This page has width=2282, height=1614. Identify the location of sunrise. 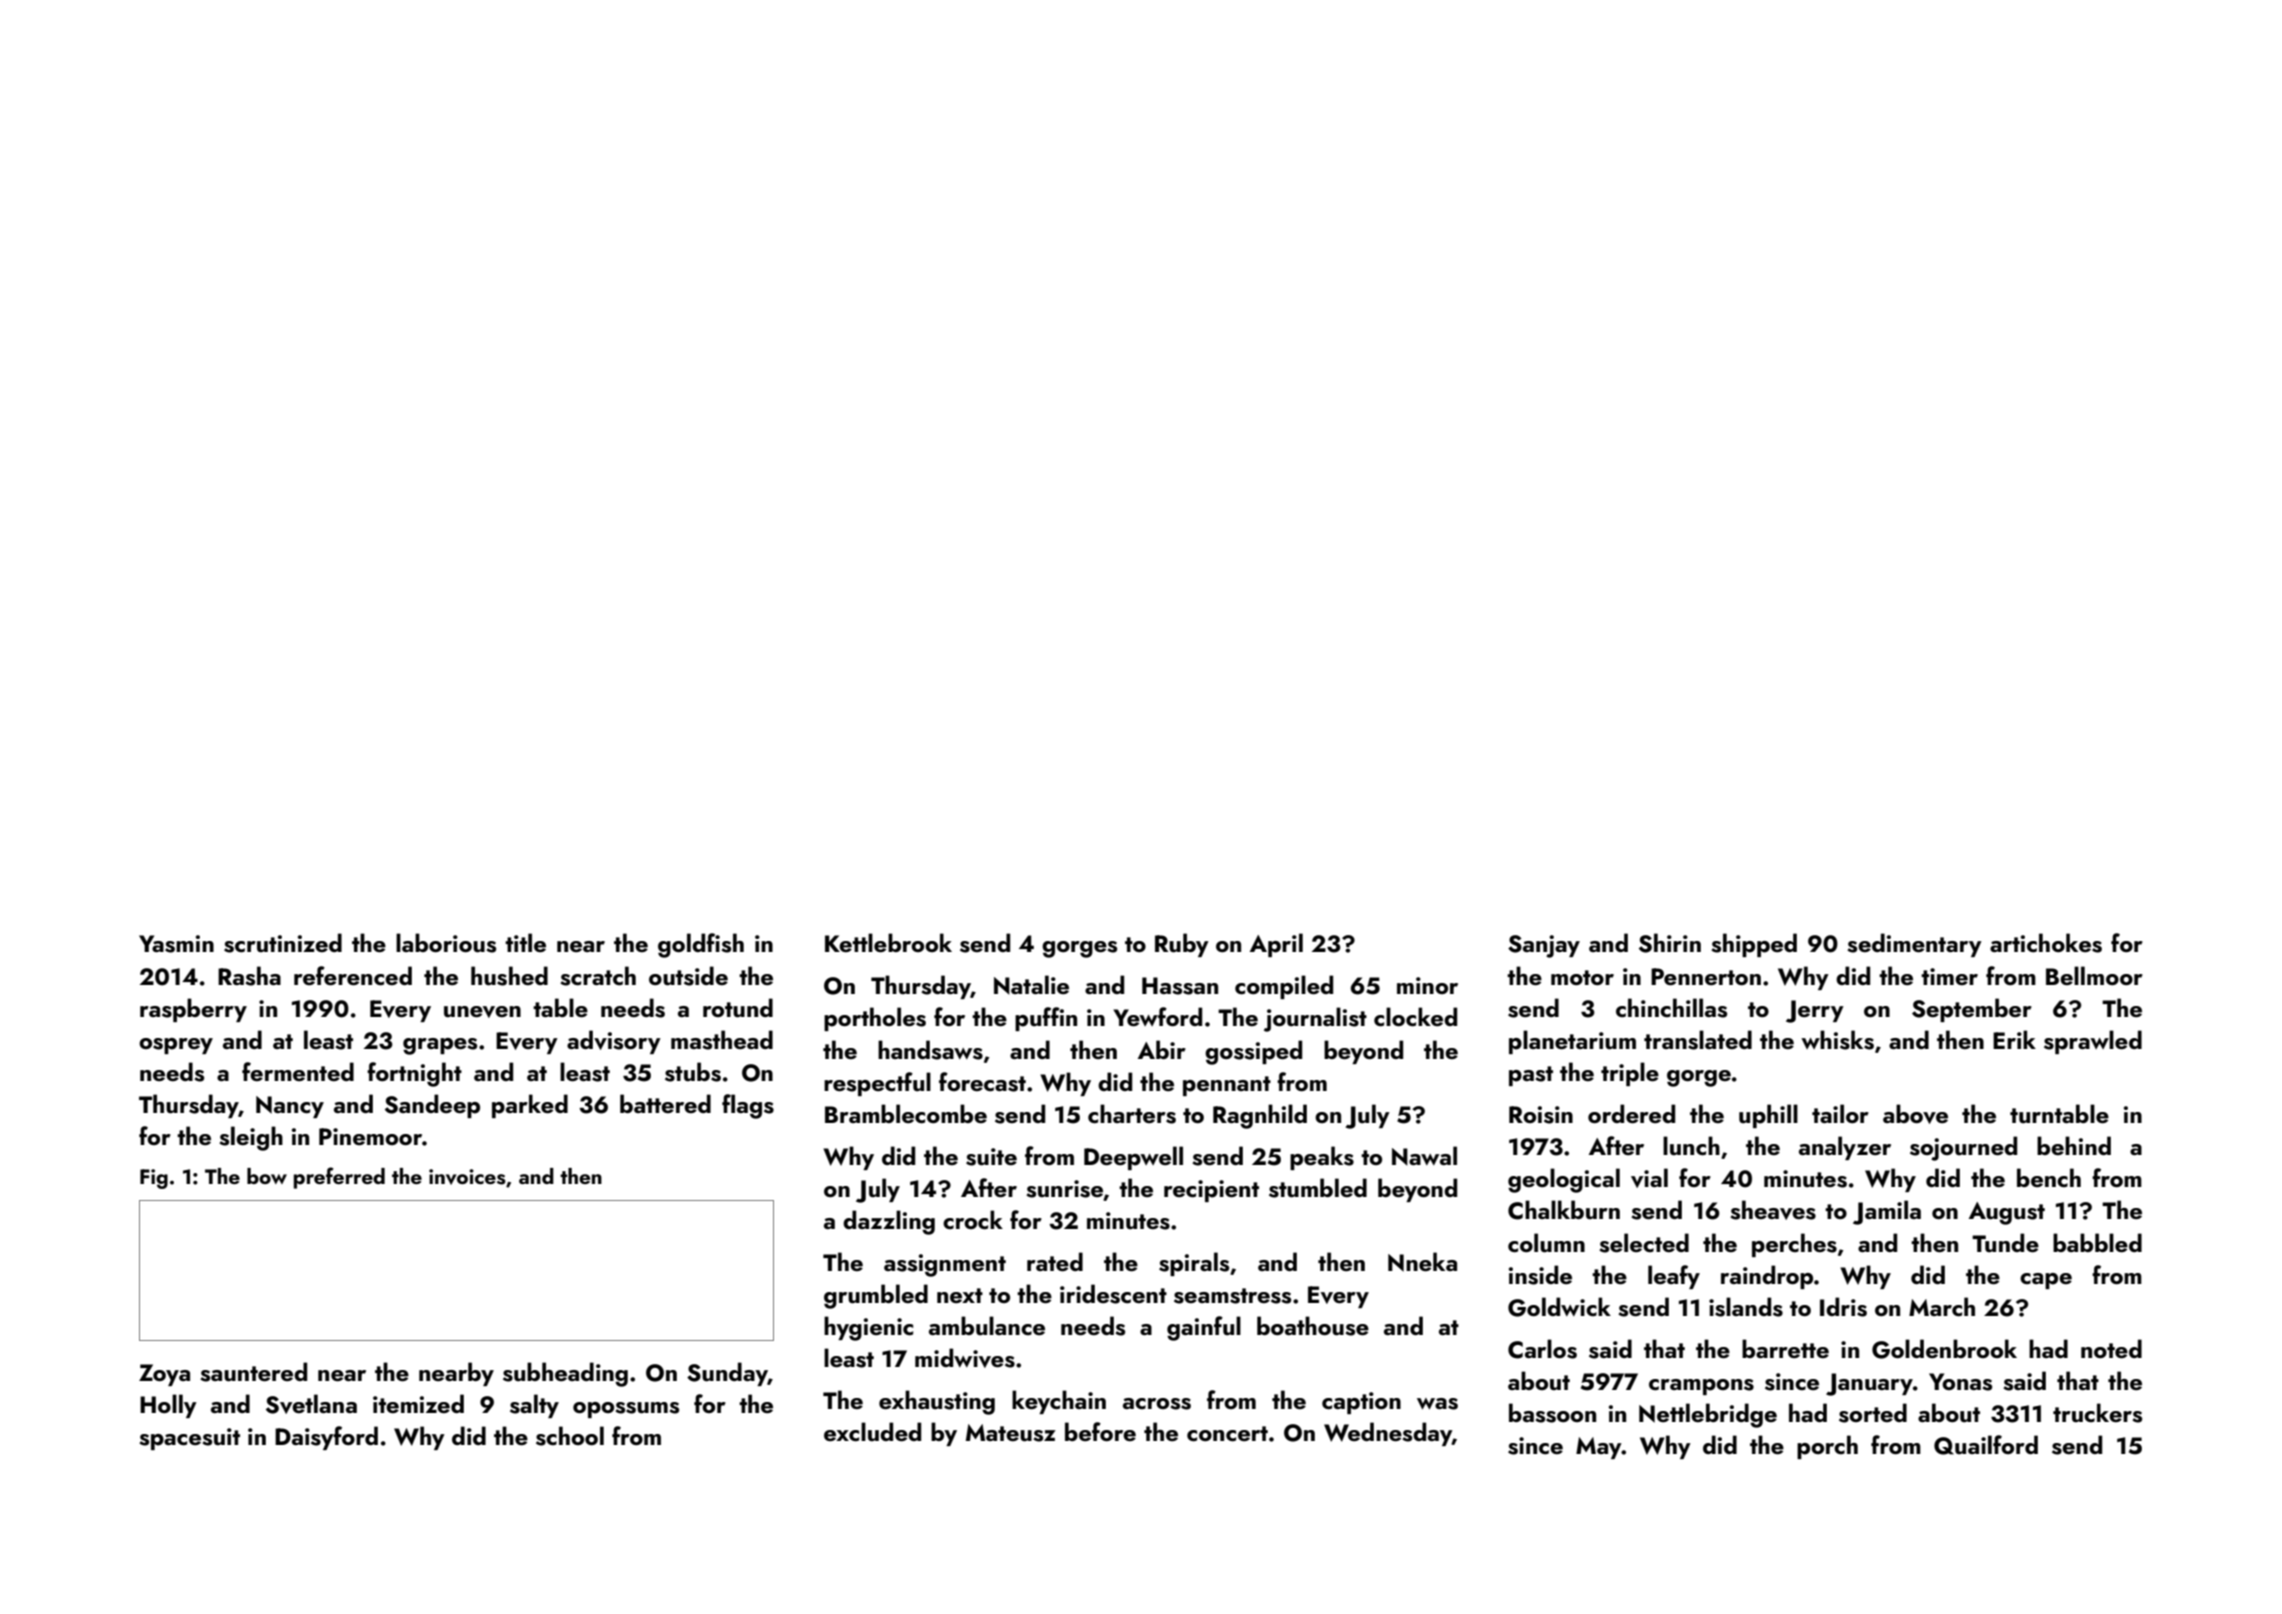
(1065, 1190).
